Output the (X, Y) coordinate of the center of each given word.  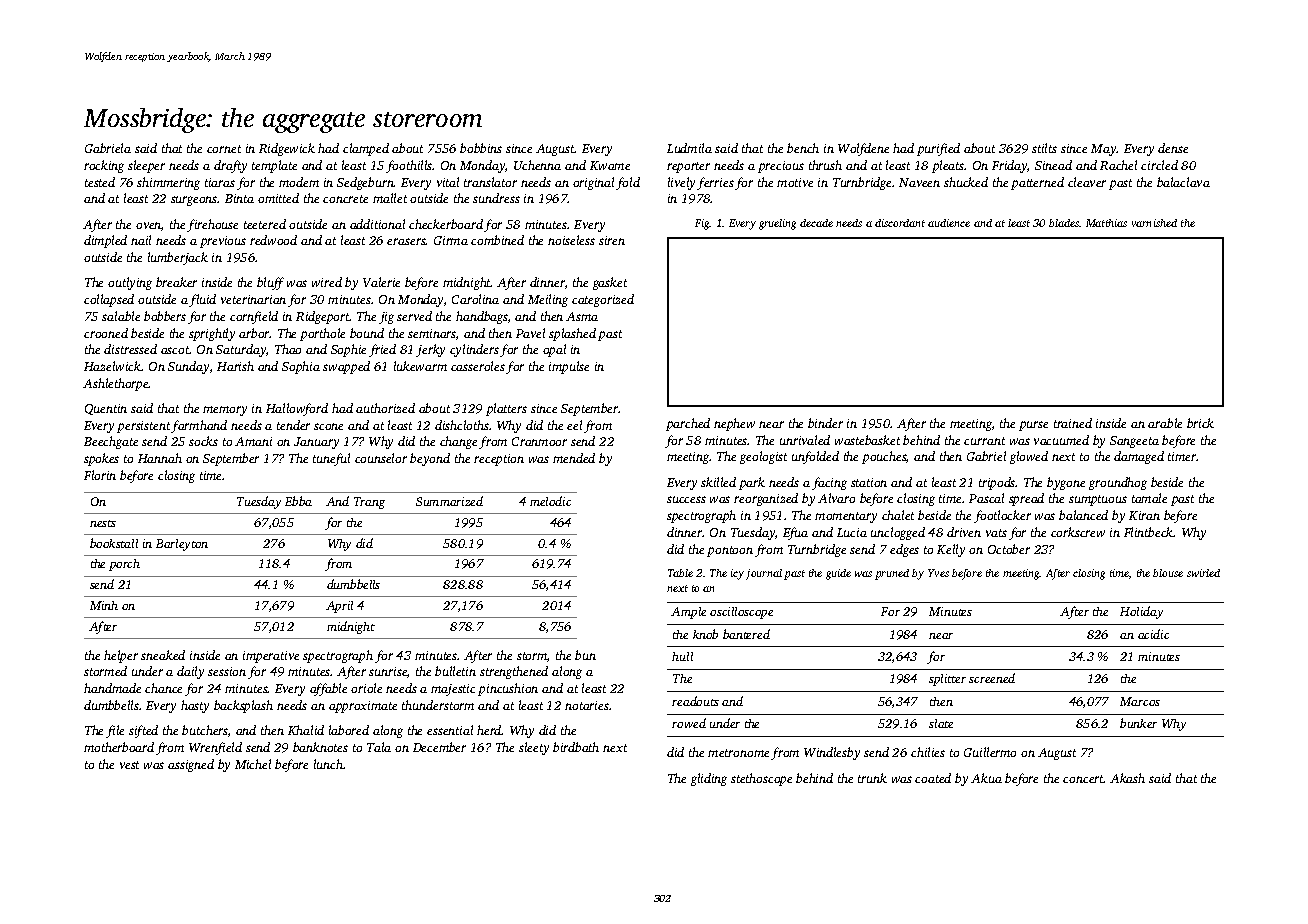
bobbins (481, 148)
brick (1200, 423)
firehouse (212, 225)
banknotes (320, 747)
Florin (100, 475)
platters (506, 409)
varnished (1154, 223)
